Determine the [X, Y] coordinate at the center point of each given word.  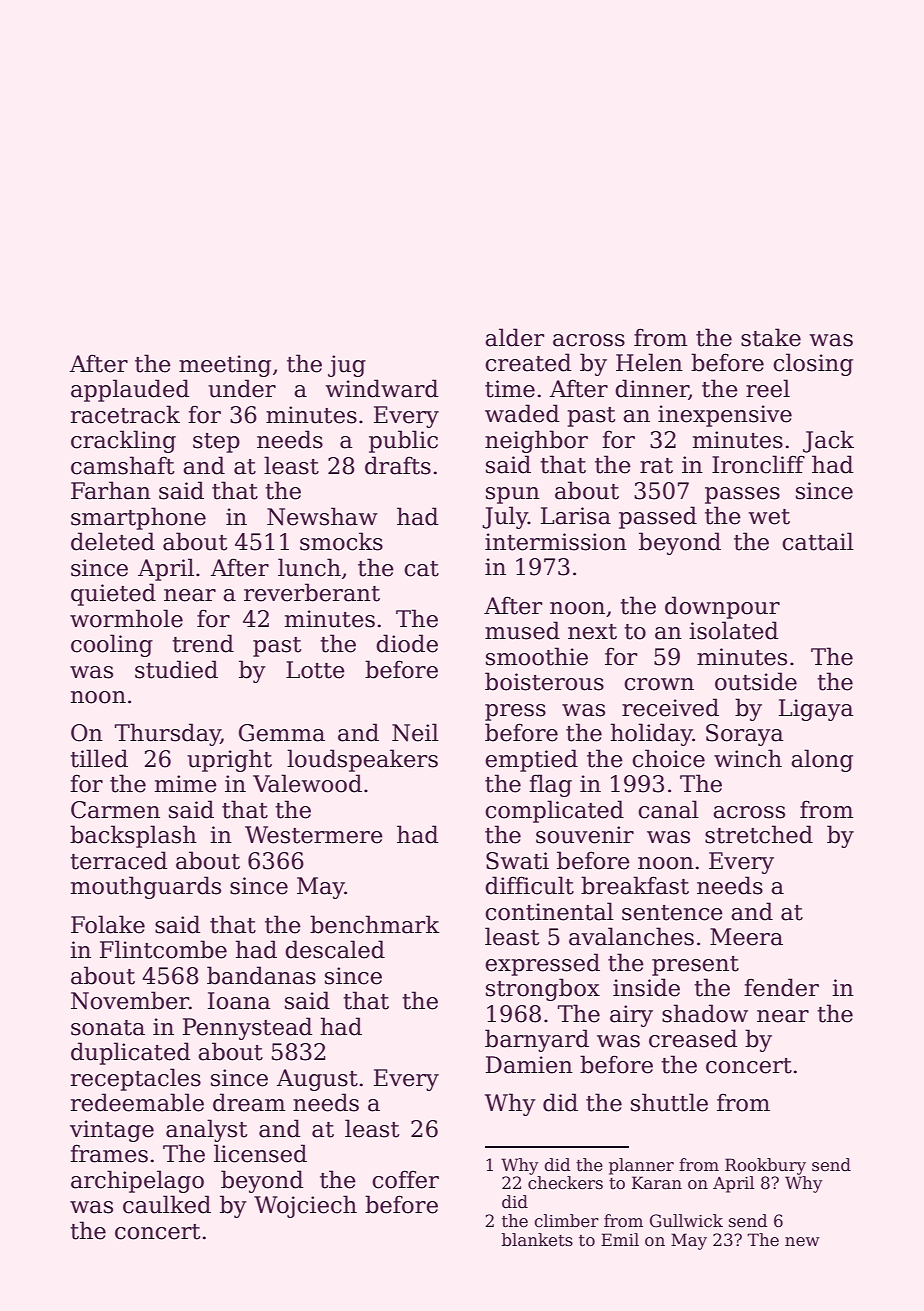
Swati [517, 861]
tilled [99, 758]
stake [771, 337]
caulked [167, 1204]
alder [514, 337]
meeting [225, 366]
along [822, 760]
